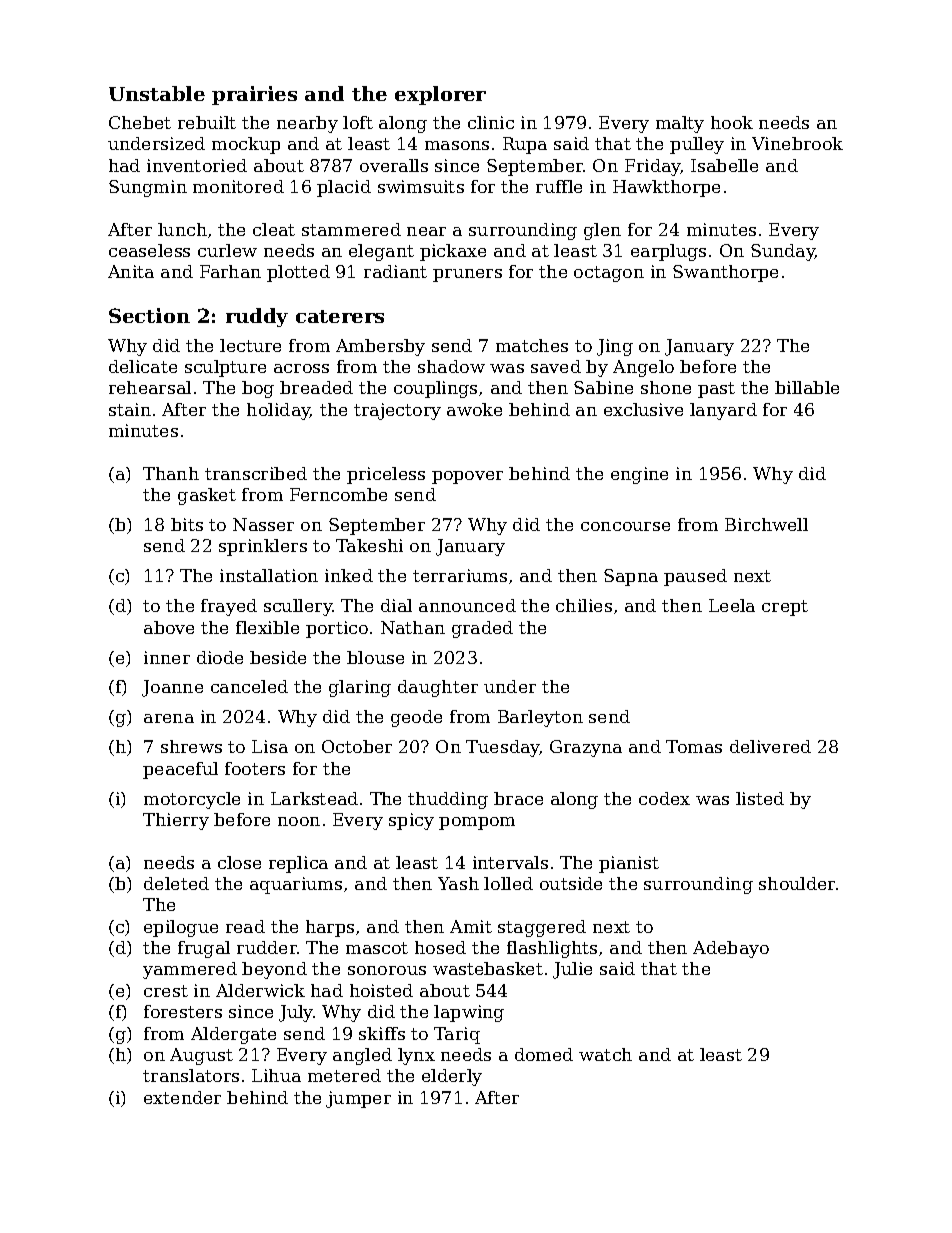  Describe the element at coordinates (797, 883) in the document. I see `shoulder` at that location.
